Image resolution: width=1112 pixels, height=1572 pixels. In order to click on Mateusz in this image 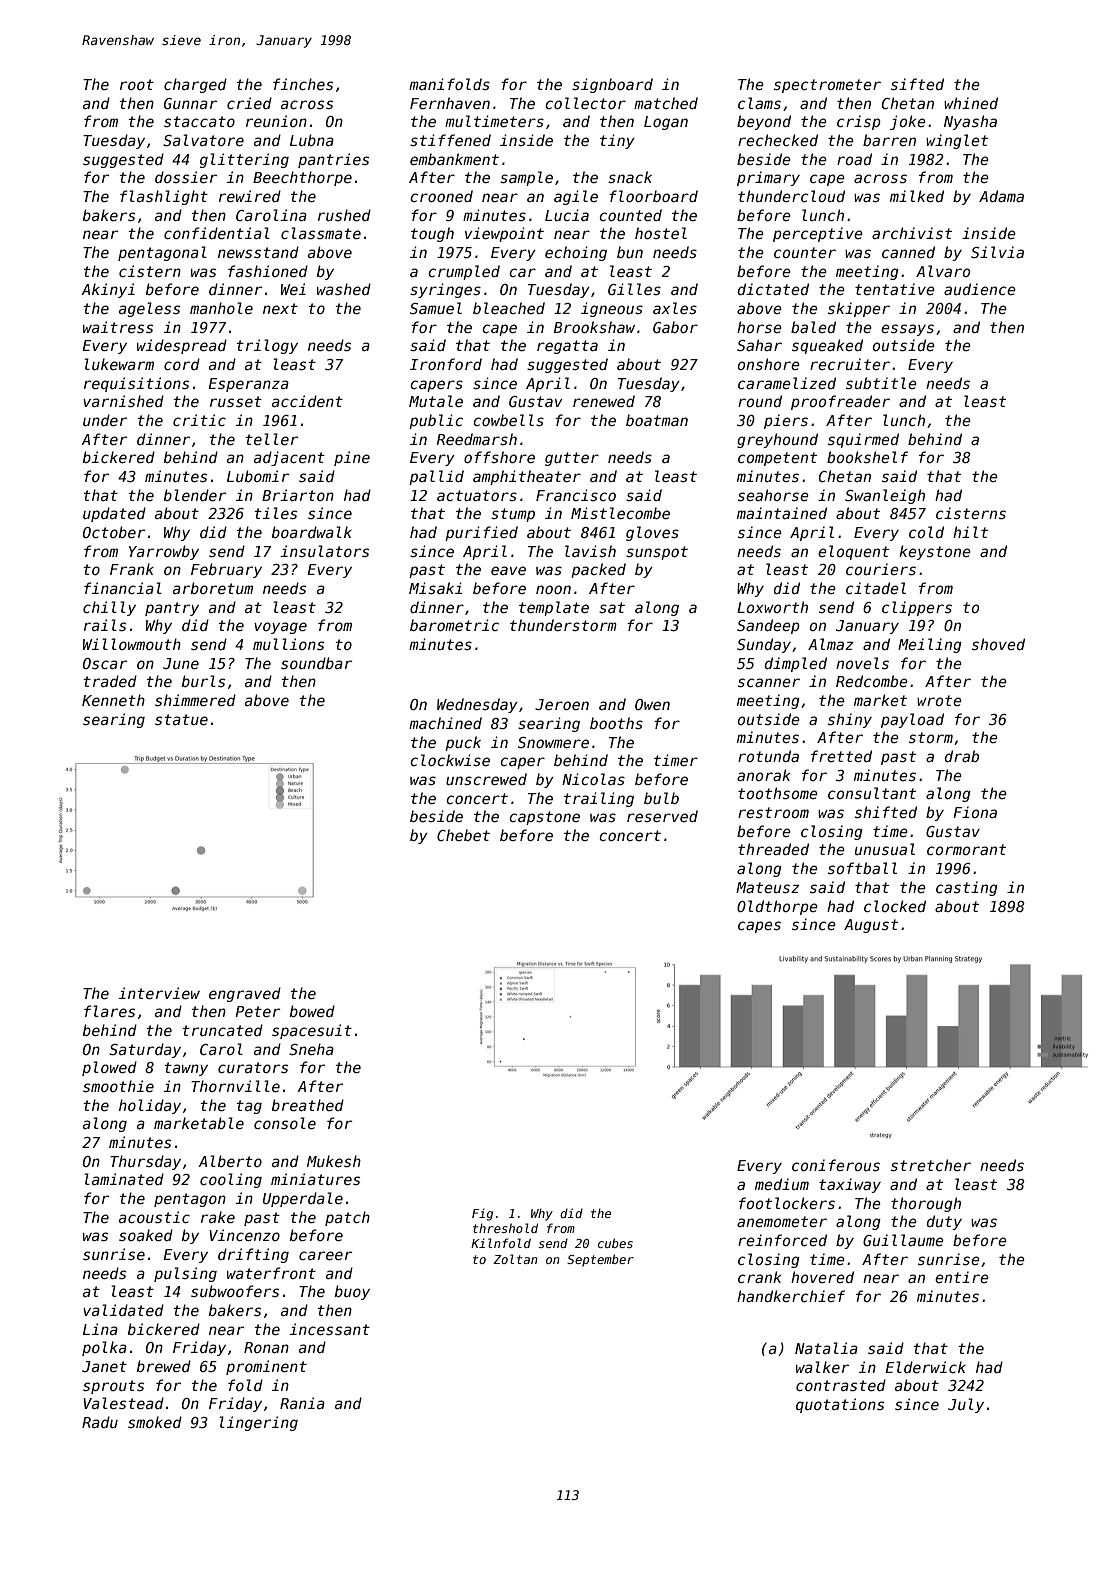, I will do `click(767, 887)`.
